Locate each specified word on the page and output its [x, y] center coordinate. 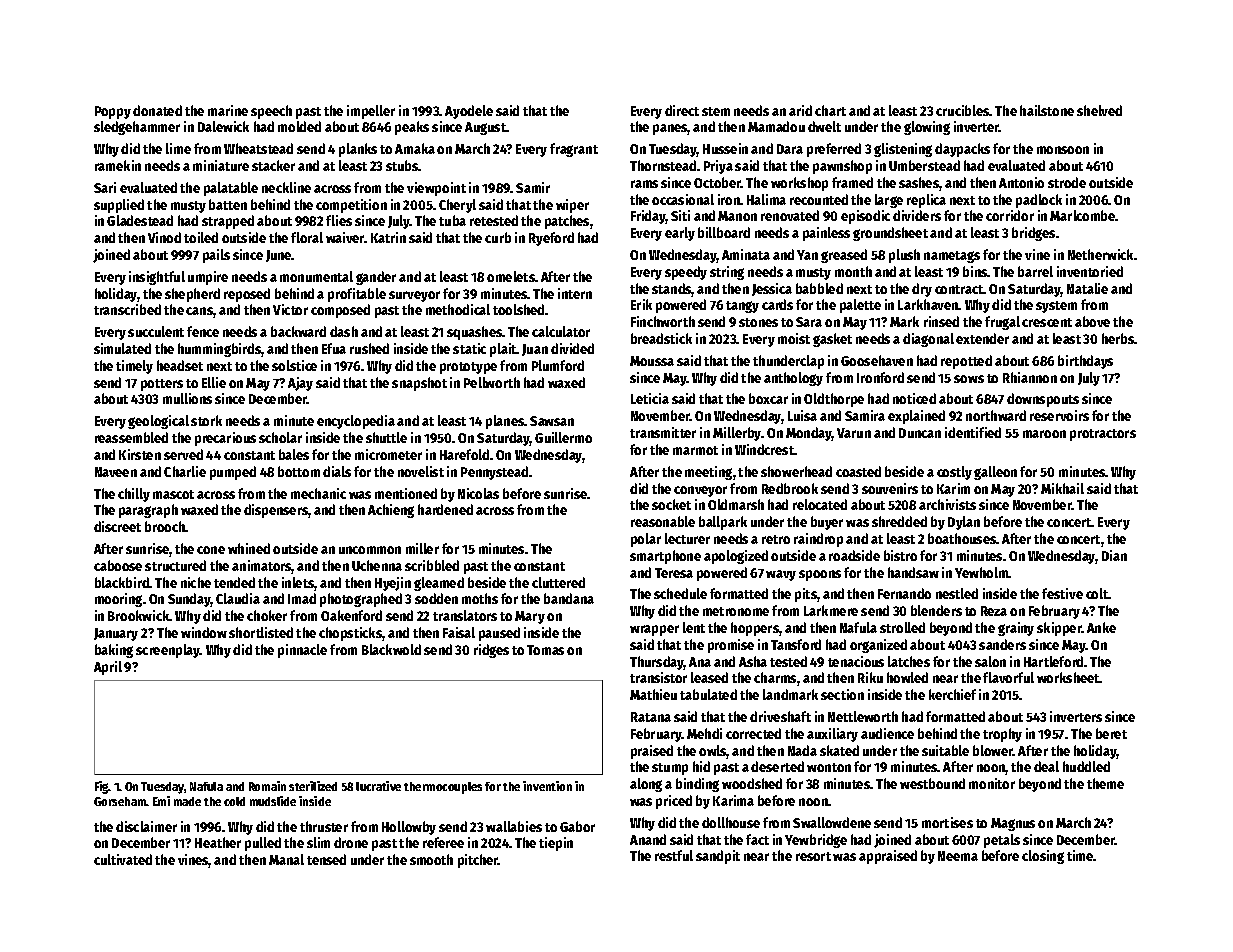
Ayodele [469, 112]
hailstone [1047, 110]
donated [157, 110]
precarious [225, 439]
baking [114, 651]
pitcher [478, 861]
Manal [286, 859]
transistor [658, 677]
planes [505, 422]
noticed [914, 398]
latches [909, 661]
